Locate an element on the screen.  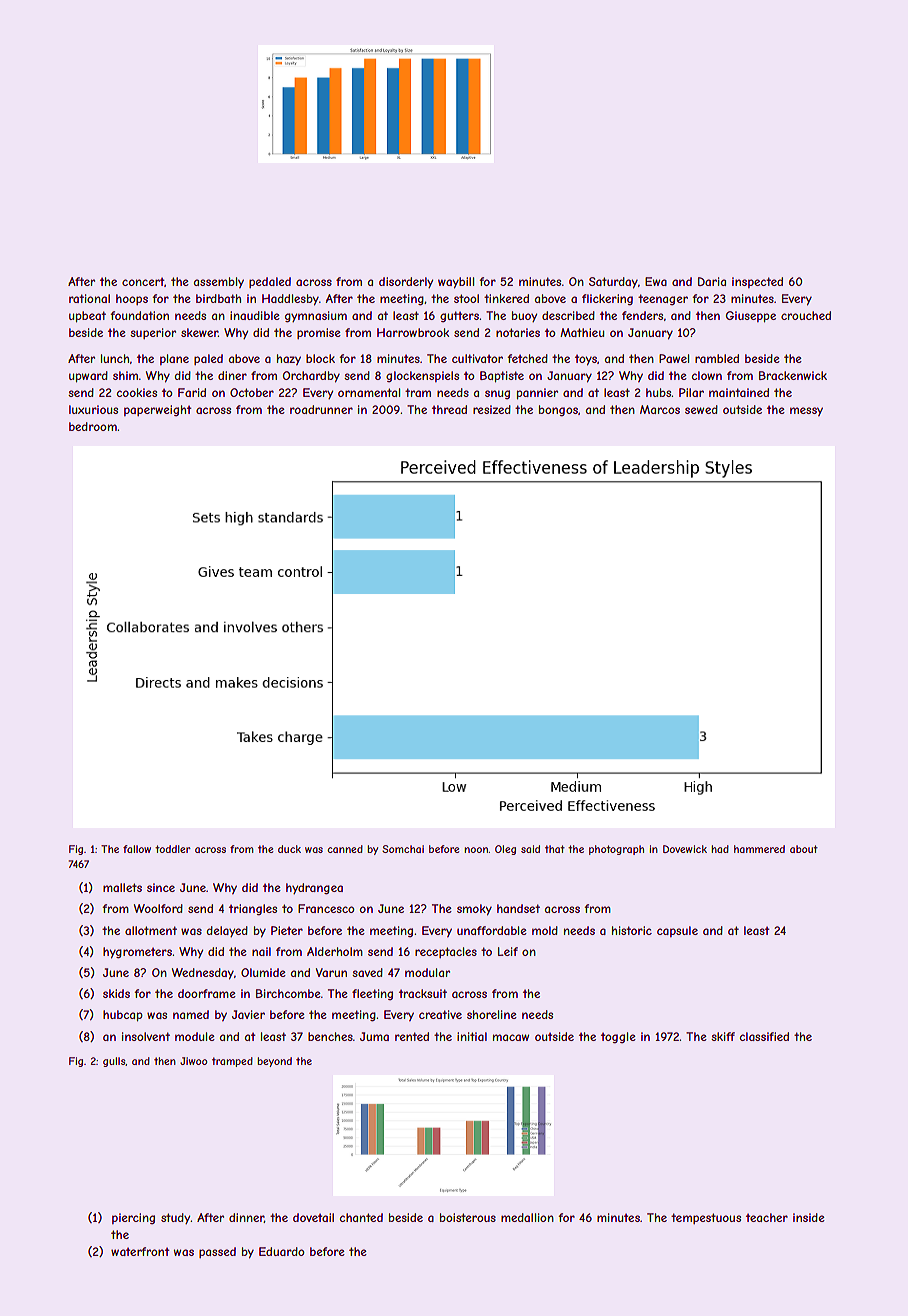
inspected is located at coordinates (757, 282).
